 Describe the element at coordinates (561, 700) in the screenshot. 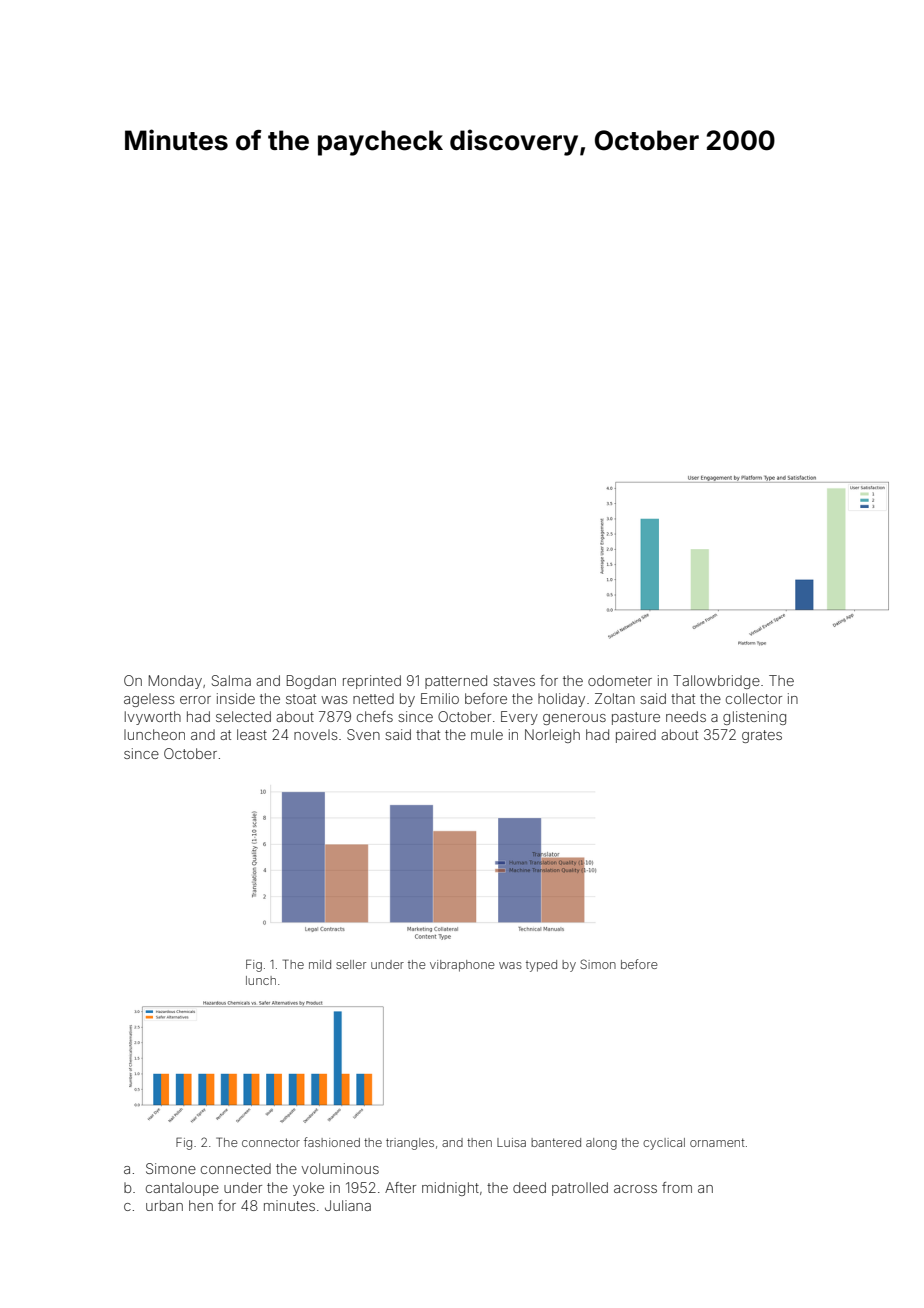

I see `holiday` at that location.
